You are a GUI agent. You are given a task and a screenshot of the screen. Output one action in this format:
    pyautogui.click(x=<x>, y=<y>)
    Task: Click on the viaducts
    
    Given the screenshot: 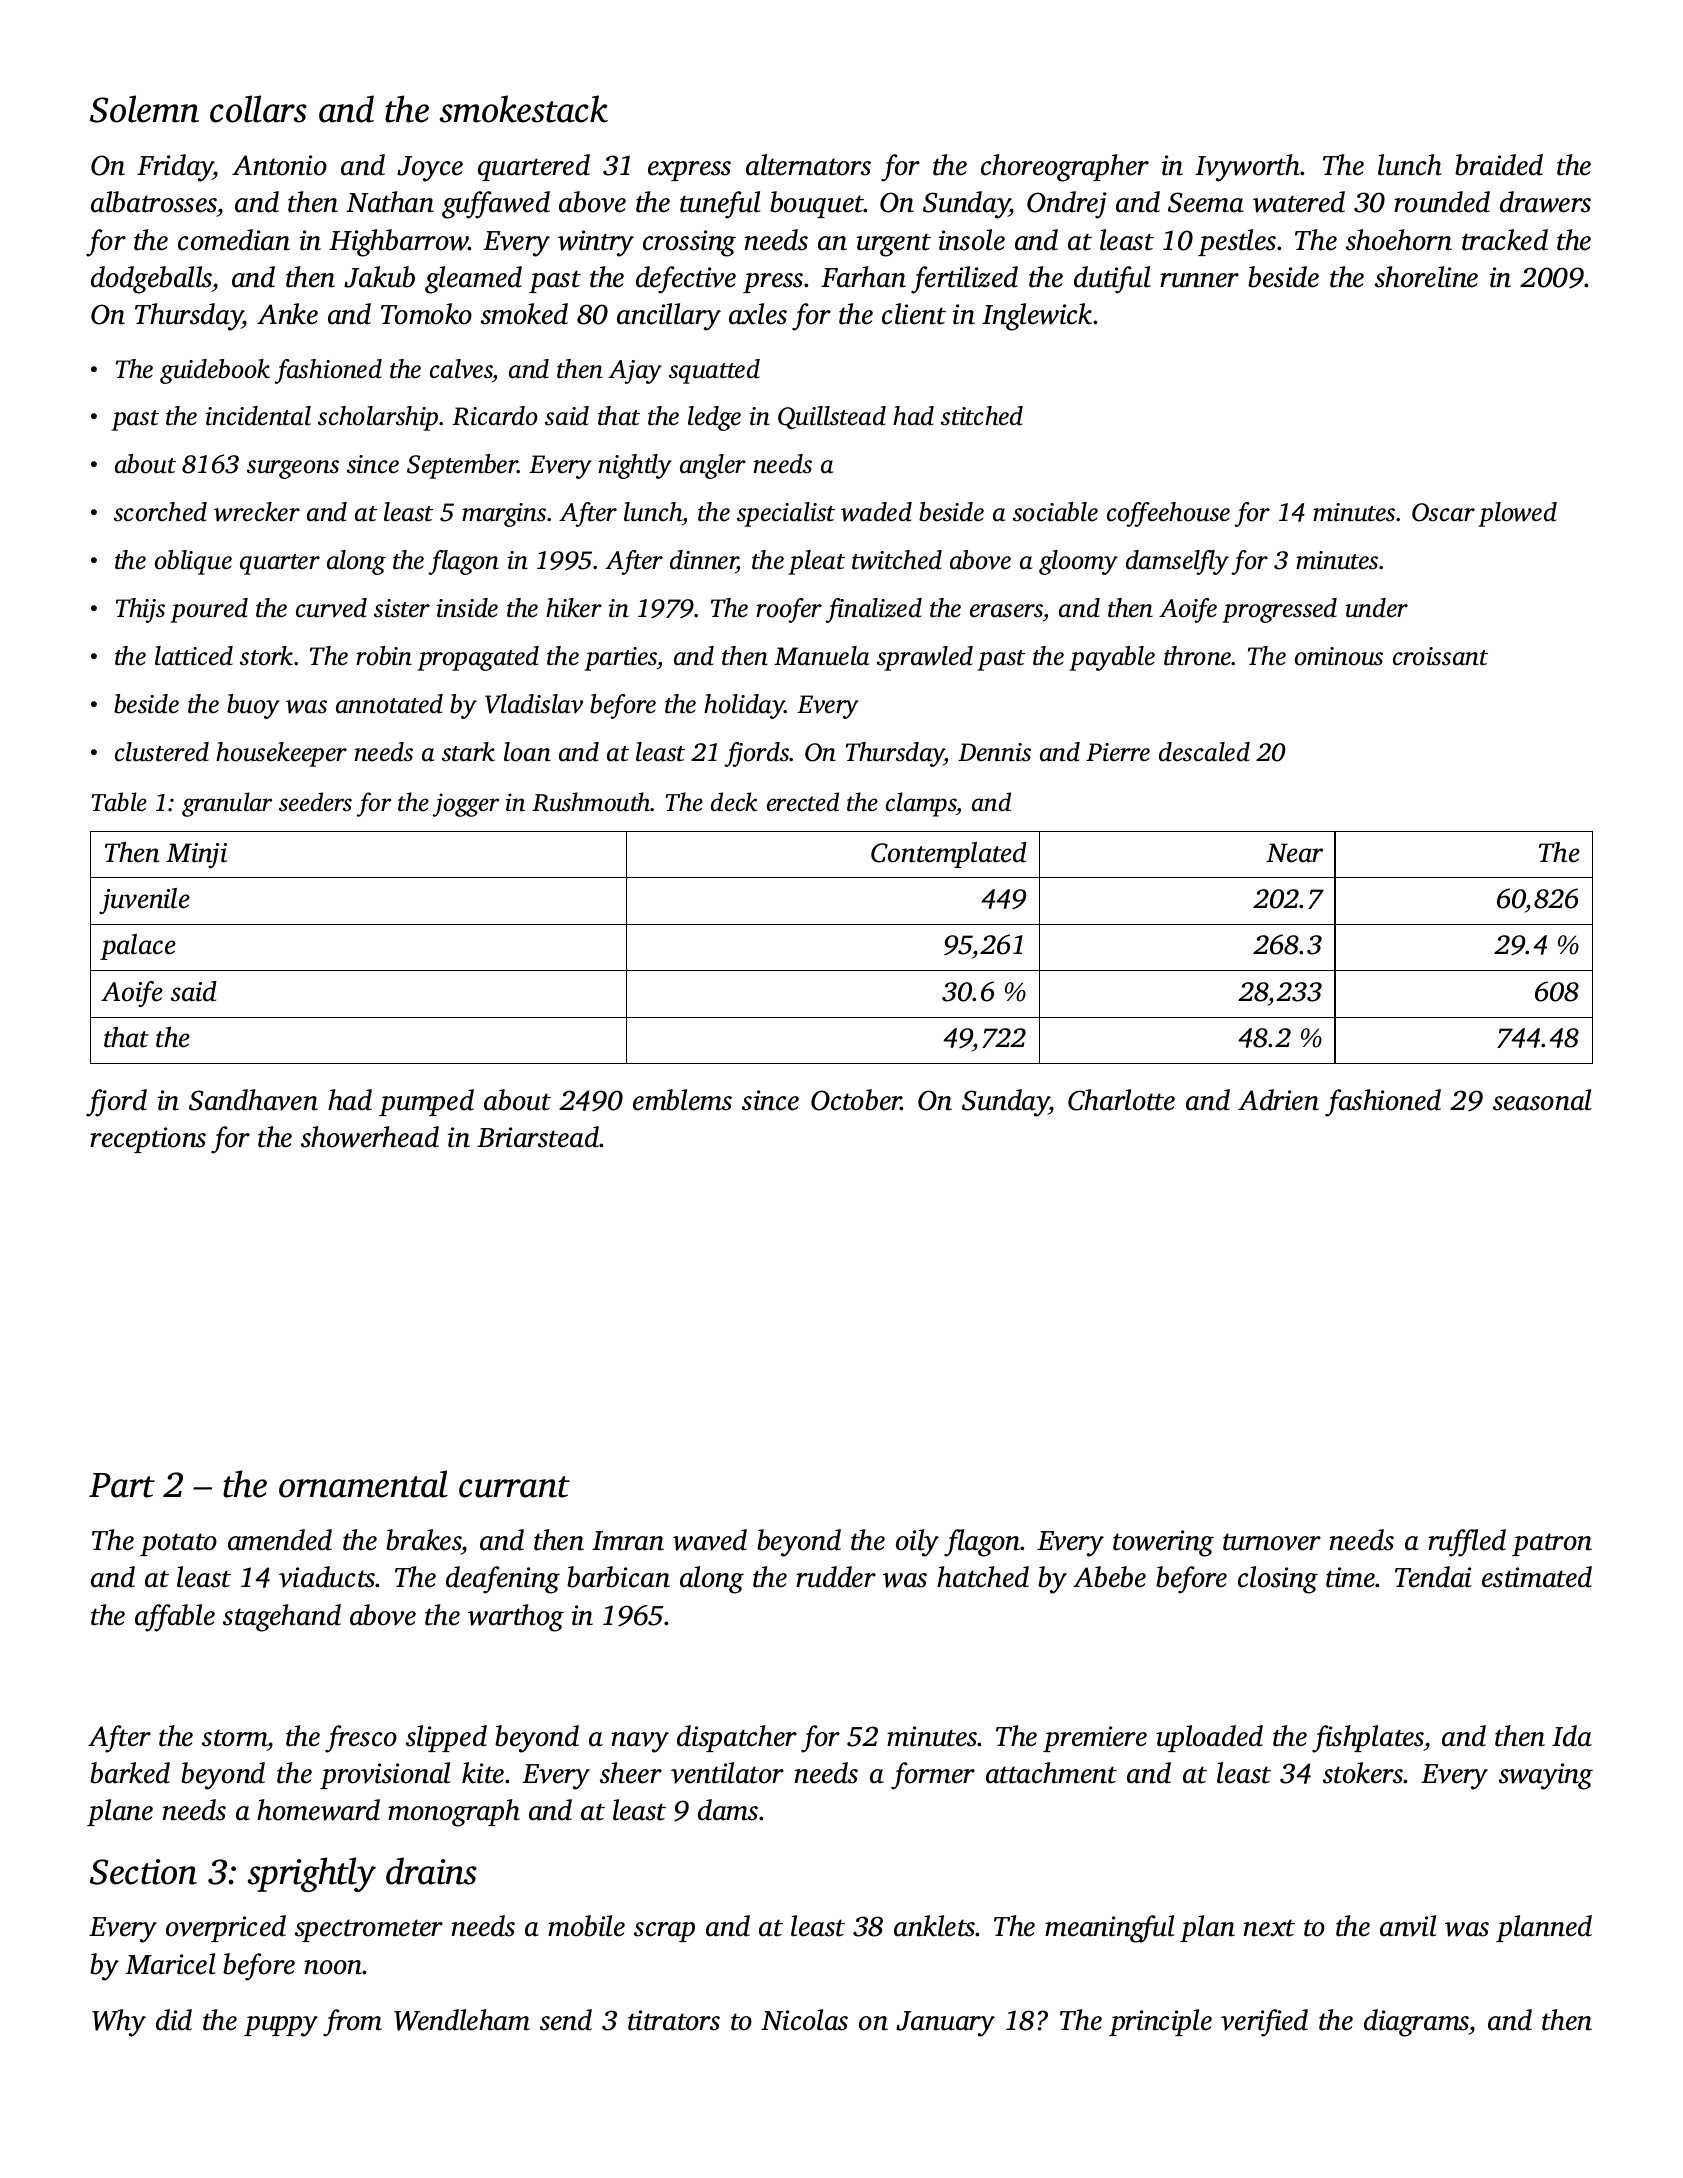 What is the action you would take?
    pyautogui.click(x=327, y=1577)
